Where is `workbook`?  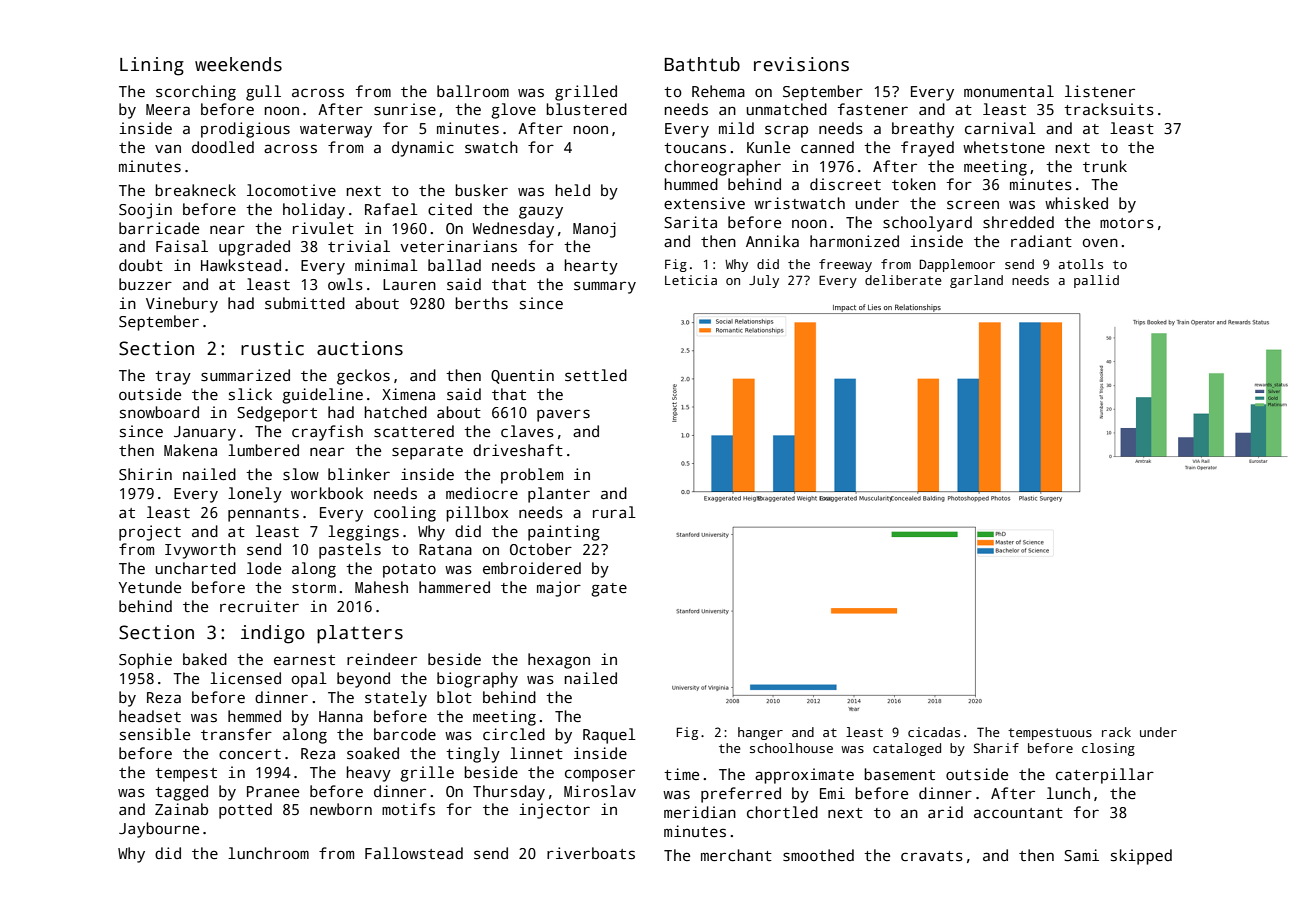
workbook is located at coordinates (327, 493).
